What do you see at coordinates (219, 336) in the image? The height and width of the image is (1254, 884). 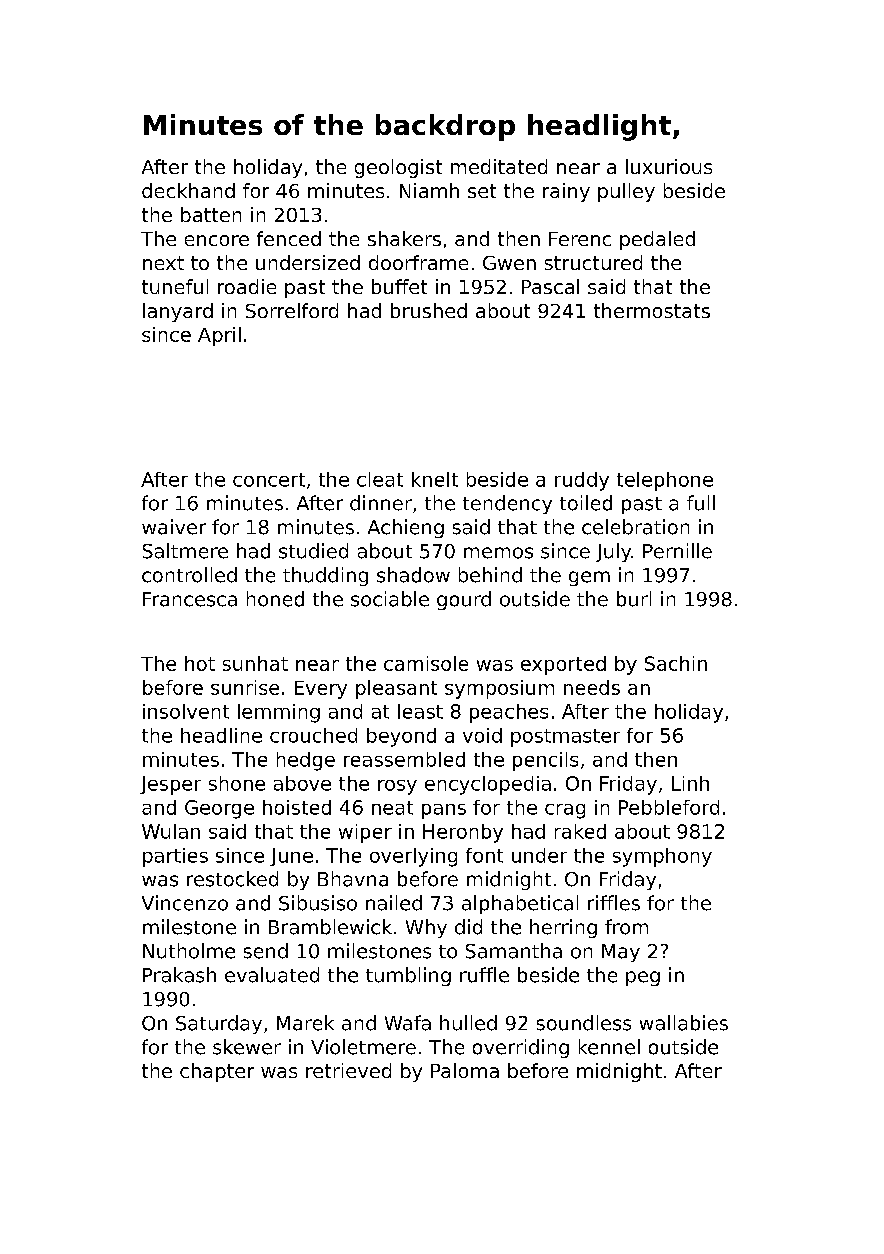 I see `April` at bounding box center [219, 336].
